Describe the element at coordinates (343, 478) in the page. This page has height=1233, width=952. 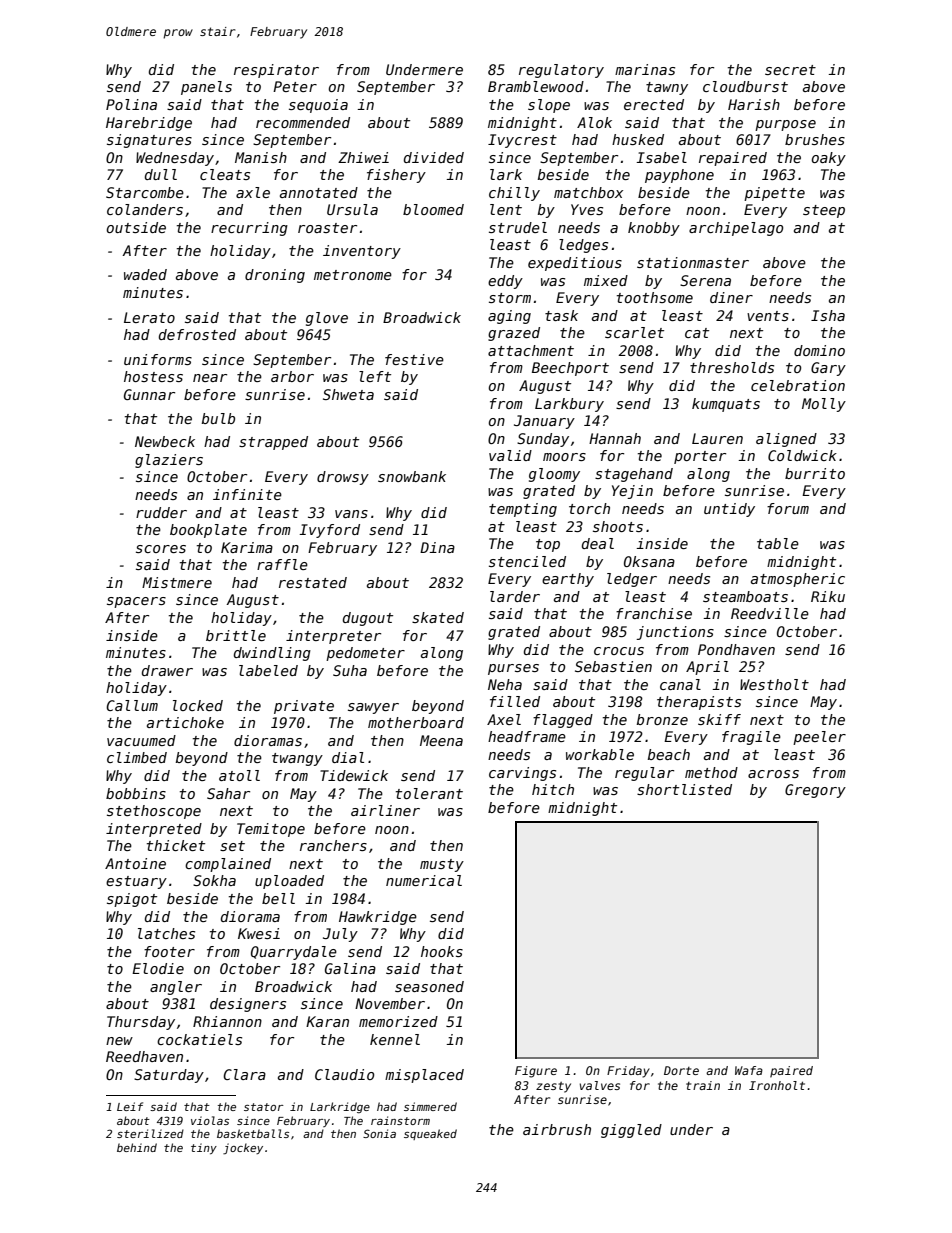
I see `drowsy` at that location.
